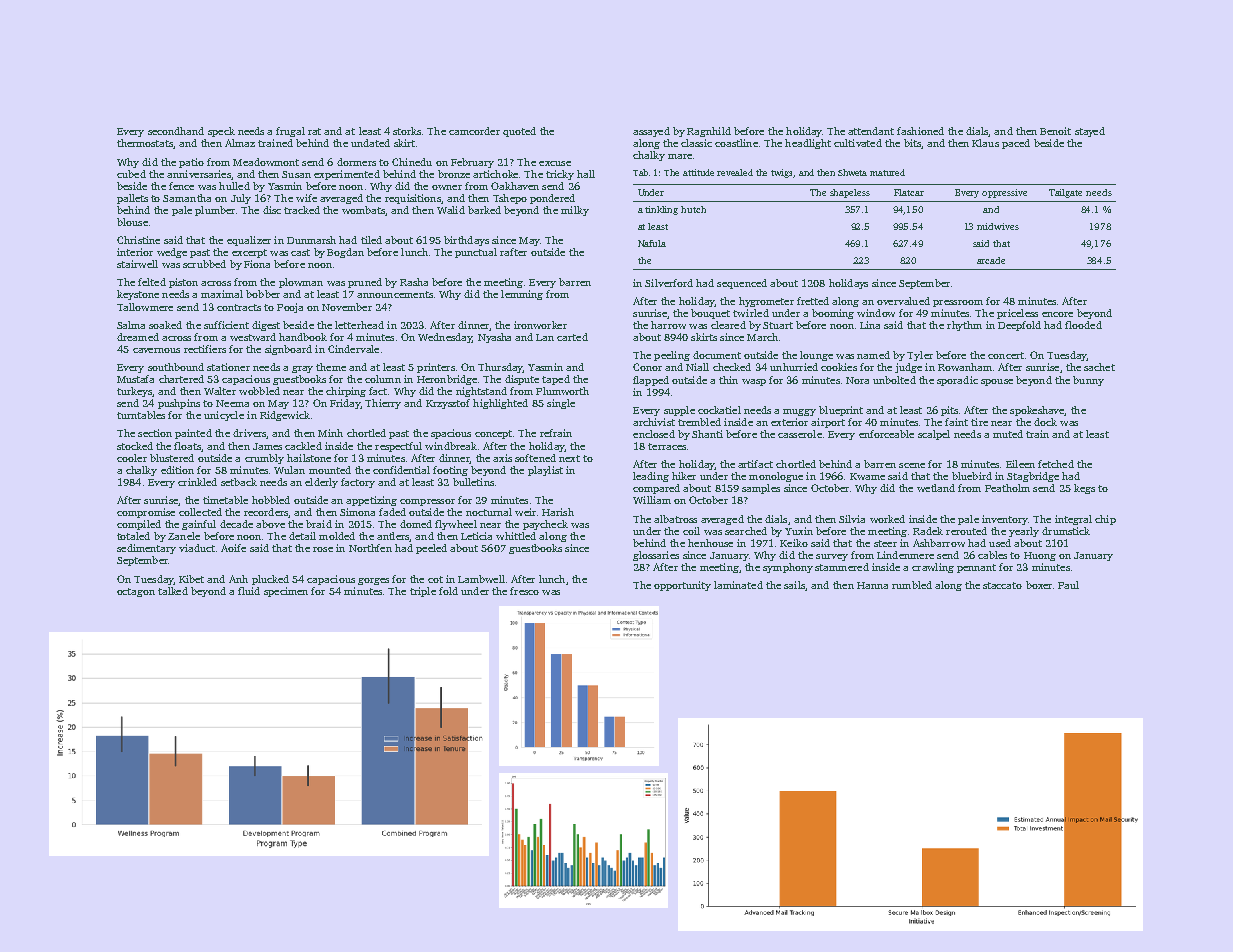 The height and width of the document is (952, 1233). I want to click on gorges, so click(373, 581).
